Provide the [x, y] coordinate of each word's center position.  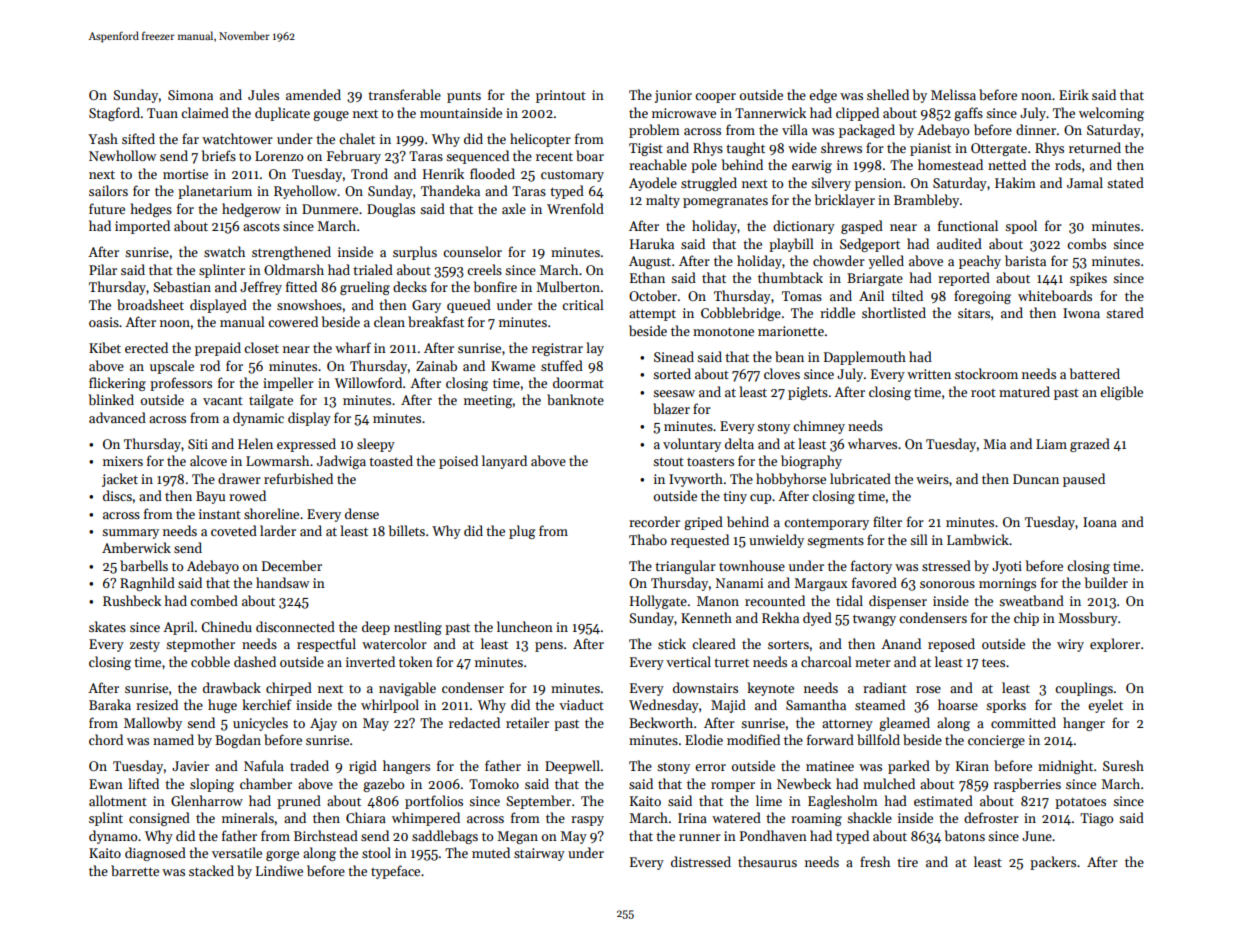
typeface [395, 872]
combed [214, 600]
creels [484, 269]
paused [1084, 480]
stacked [211, 870]
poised [458, 462]
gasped [862, 227]
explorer [1115, 645]
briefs [219, 155]
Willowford [368, 382]
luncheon [525, 626]
